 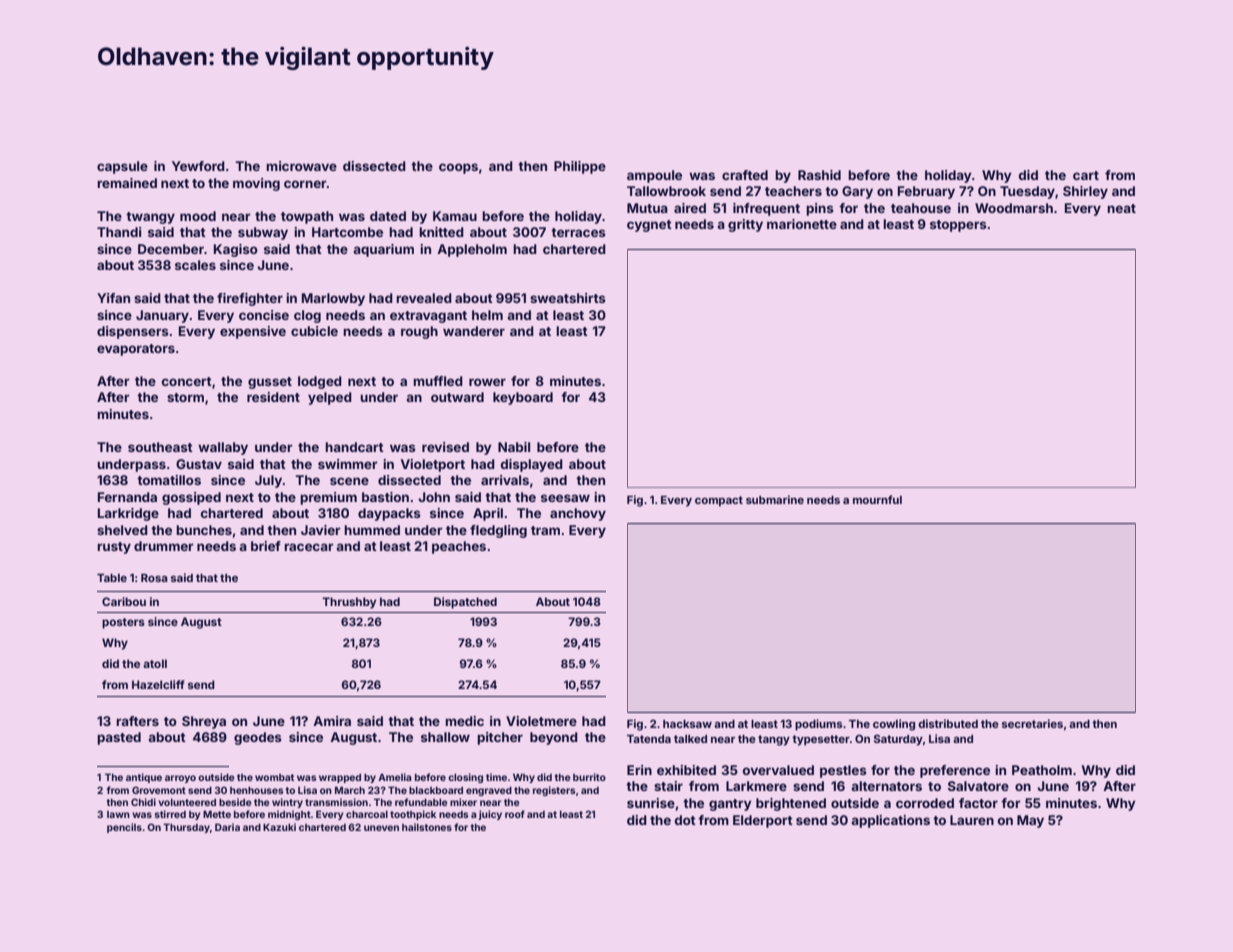 I want to click on anchovy, so click(x=578, y=514).
